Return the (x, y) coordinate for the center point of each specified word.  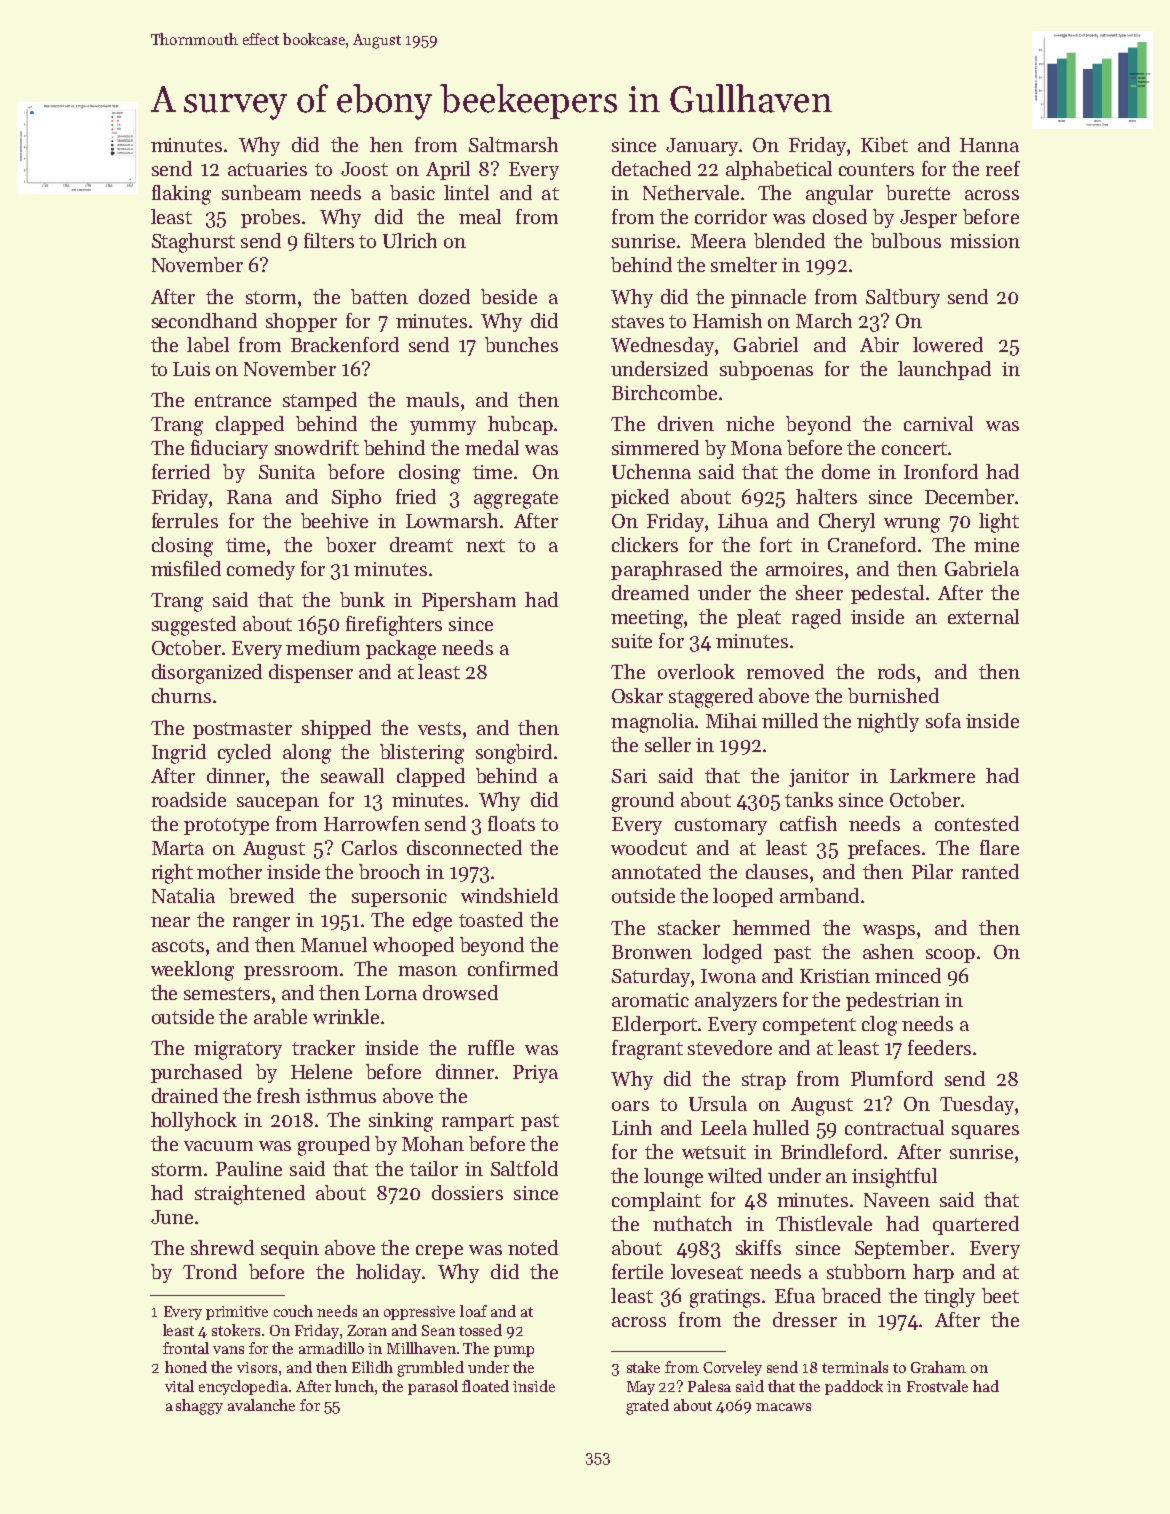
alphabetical (779, 170)
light (999, 523)
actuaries (267, 169)
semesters (227, 993)
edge (432, 922)
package (401, 650)
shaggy (199, 1407)
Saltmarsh (513, 144)
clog (879, 1026)
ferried (181, 471)
